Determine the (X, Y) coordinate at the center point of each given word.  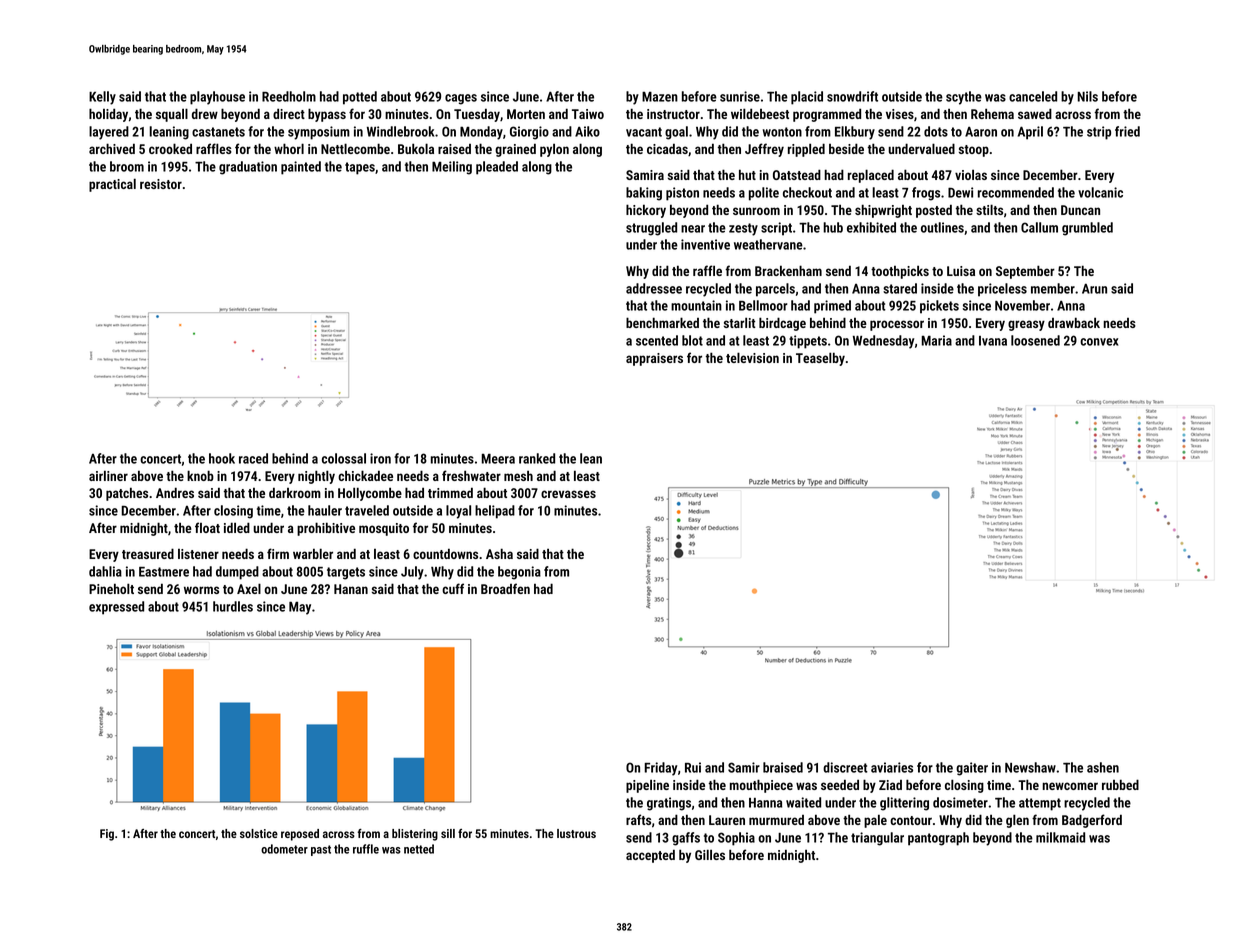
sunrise (740, 96)
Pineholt (111, 588)
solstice (259, 833)
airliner (108, 476)
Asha (499, 553)
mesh (518, 476)
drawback (1074, 322)
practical (112, 185)
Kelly (102, 98)
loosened (1035, 340)
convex (1099, 342)
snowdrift (852, 96)
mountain (696, 305)
